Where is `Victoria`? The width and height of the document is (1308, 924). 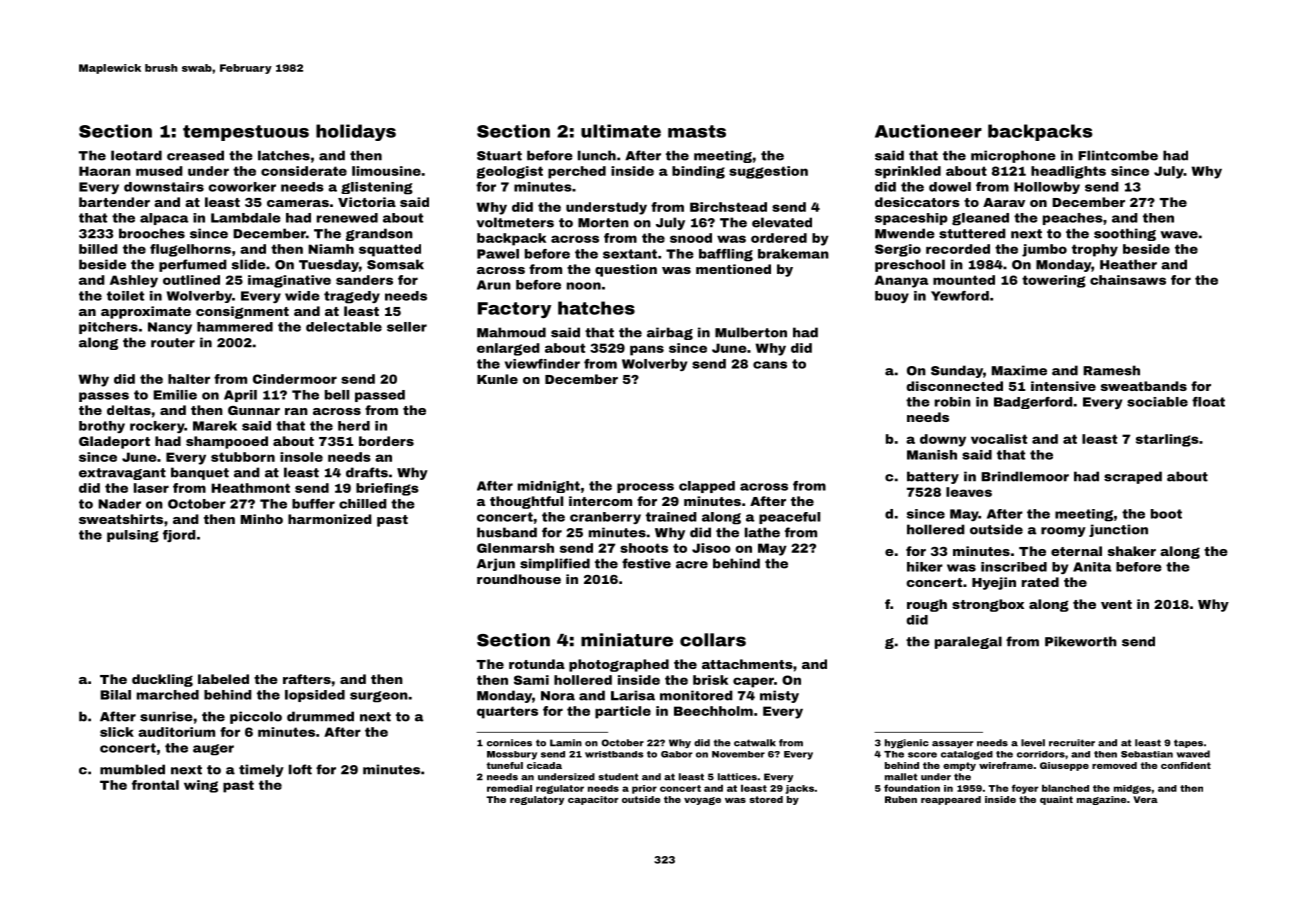
Victoria is located at coordinates (367, 202).
